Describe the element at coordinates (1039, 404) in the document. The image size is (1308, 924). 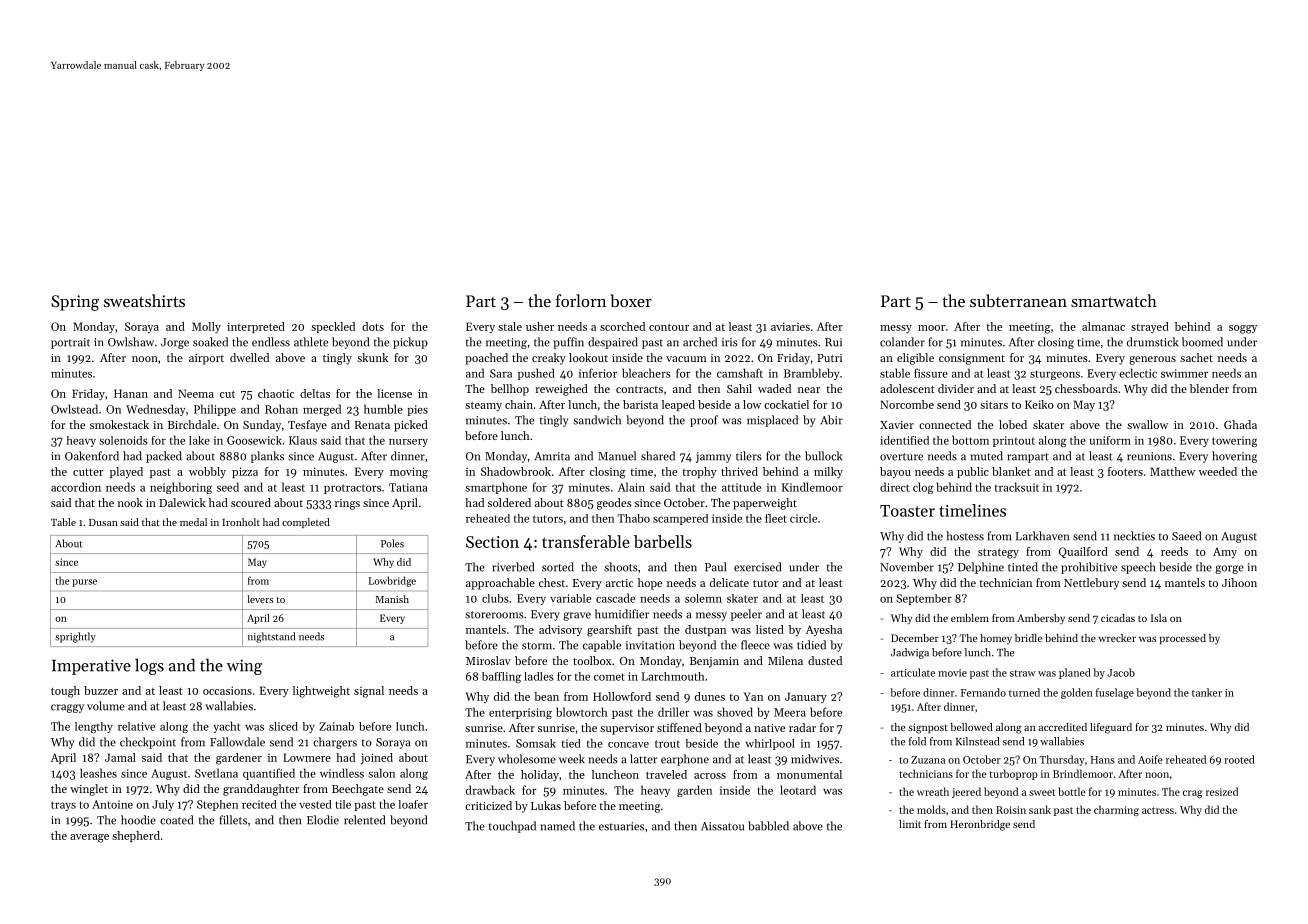
I see `Keiko` at that location.
